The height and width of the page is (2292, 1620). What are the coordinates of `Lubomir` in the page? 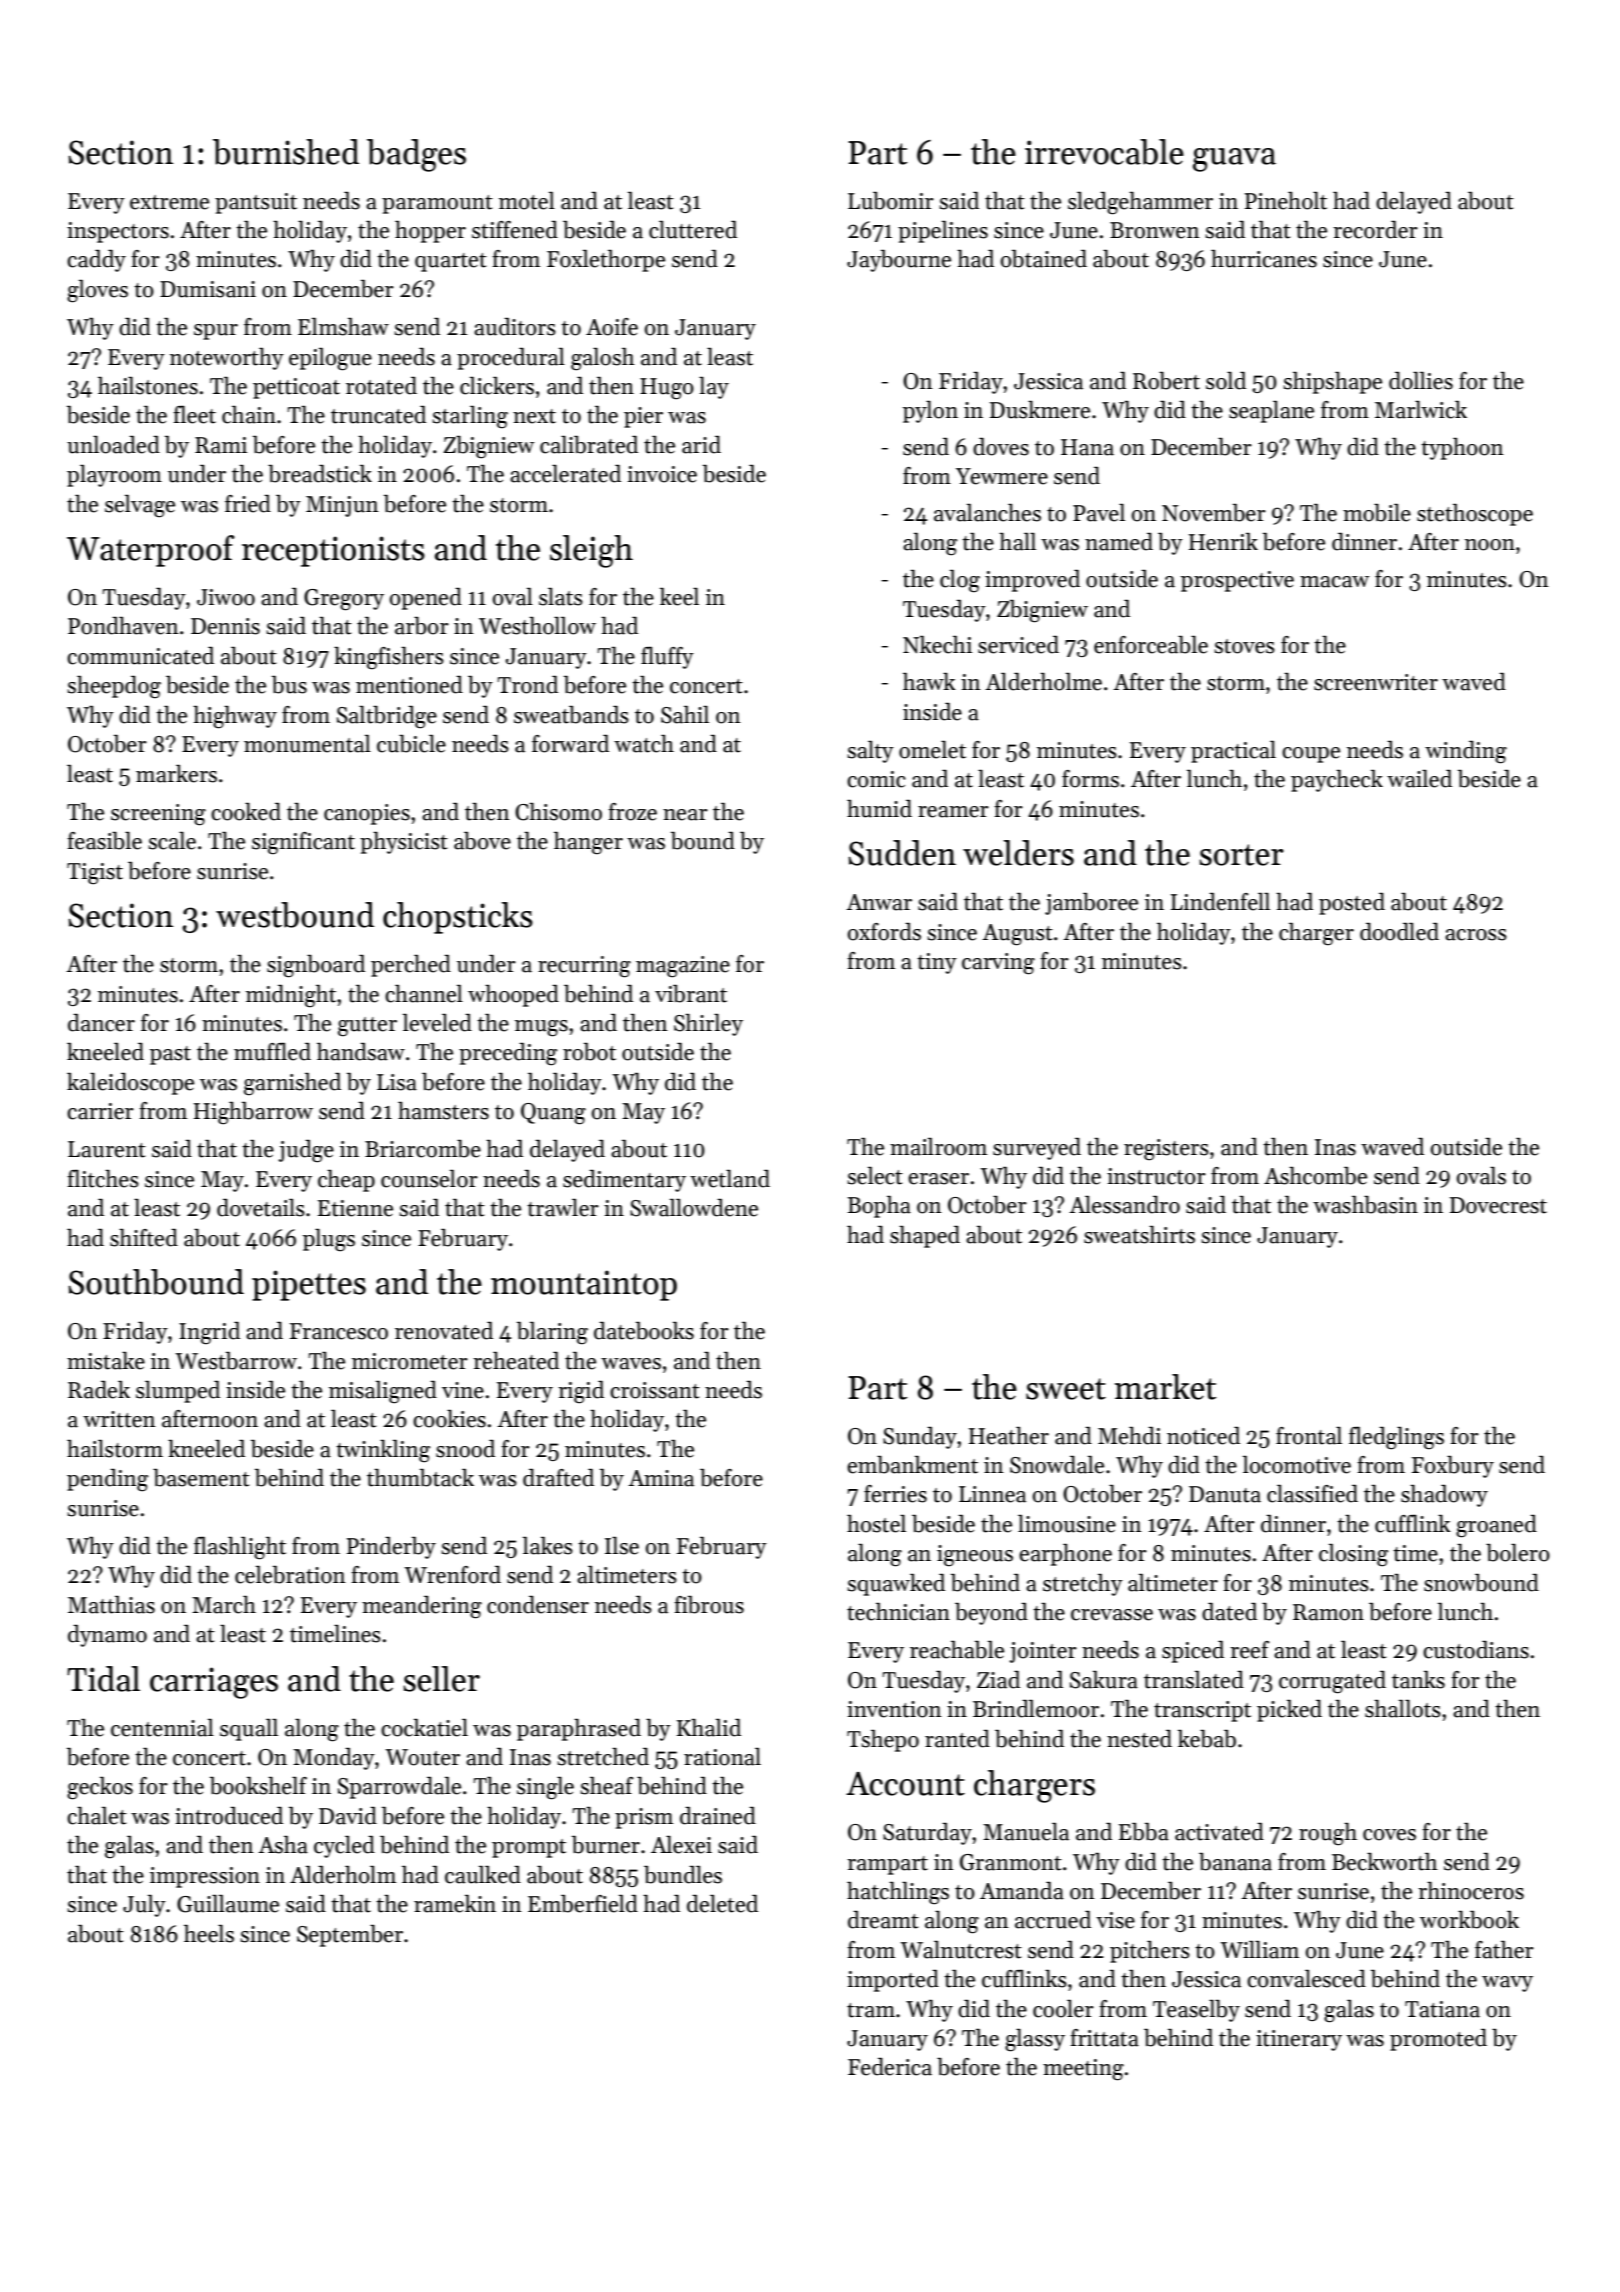 It's located at (891, 201).
